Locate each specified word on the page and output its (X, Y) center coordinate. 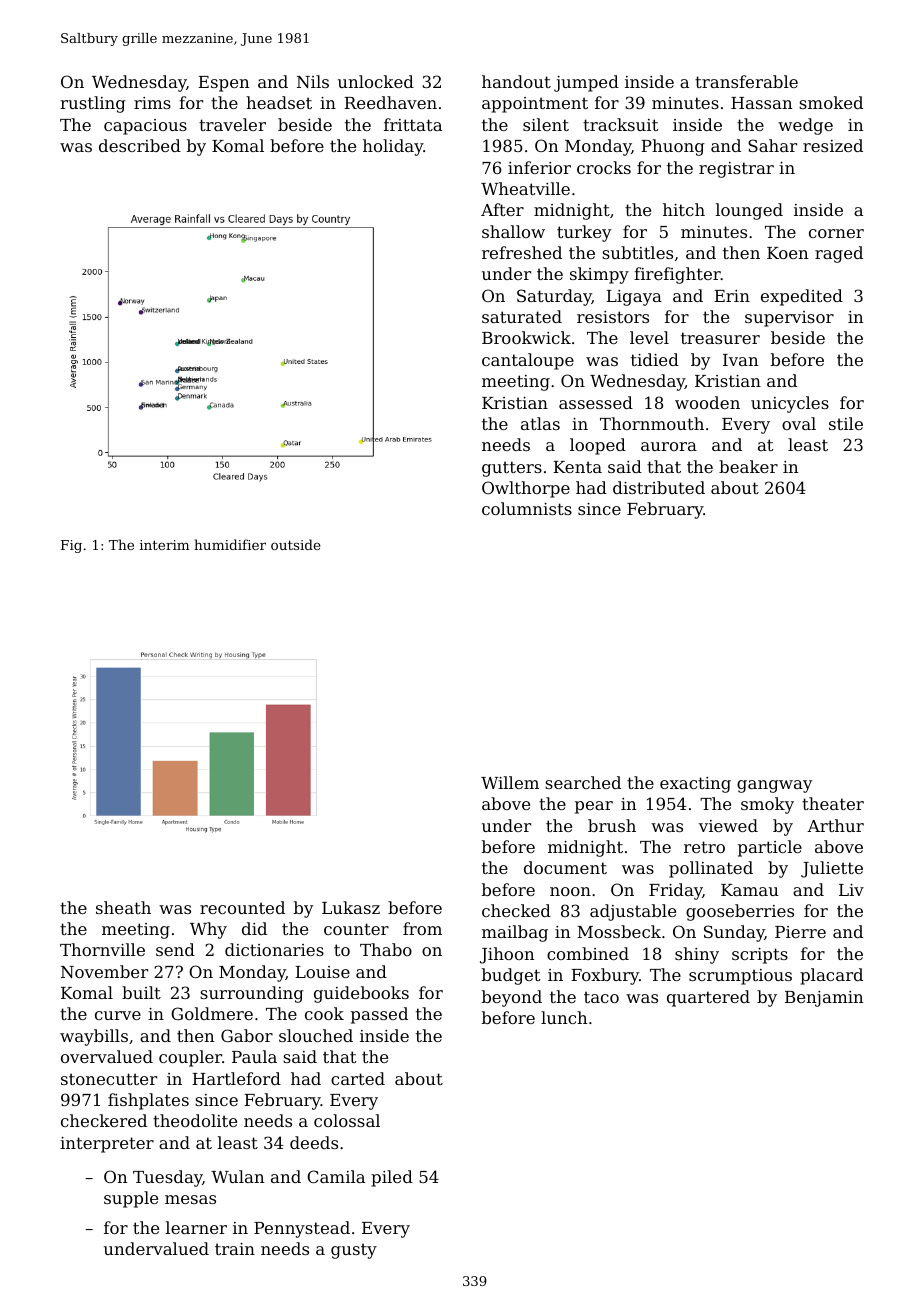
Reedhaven (390, 102)
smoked (831, 102)
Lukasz (351, 907)
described (140, 145)
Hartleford (236, 1078)
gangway (774, 786)
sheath (123, 907)
